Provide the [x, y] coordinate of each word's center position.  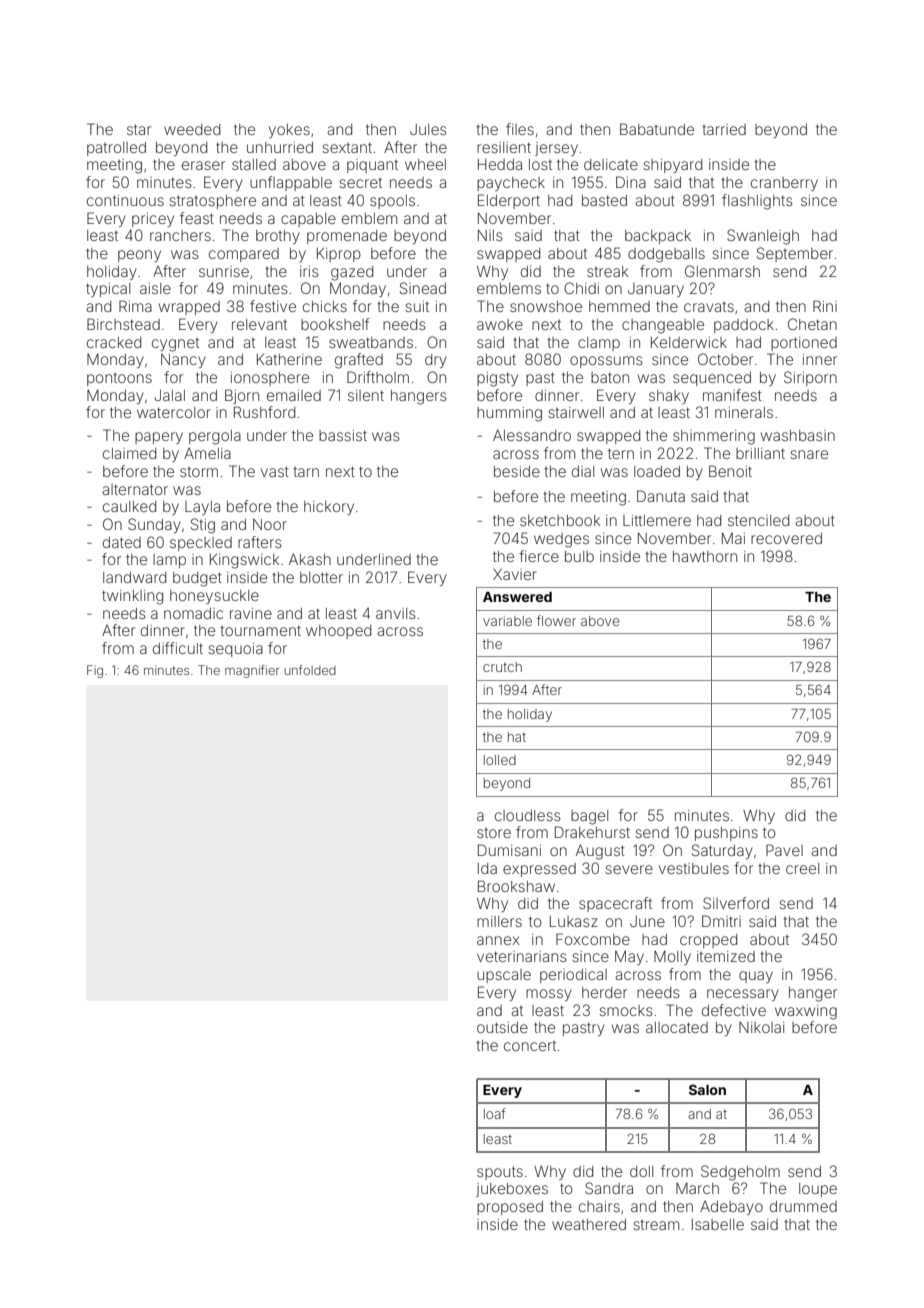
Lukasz [574, 921]
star [139, 129]
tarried [724, 129]
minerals [744, 412]
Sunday [154, 525]
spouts [500, 1173]
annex [498, 940]
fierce [539, 556]
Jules [428, 129]
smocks [626, 1010]
